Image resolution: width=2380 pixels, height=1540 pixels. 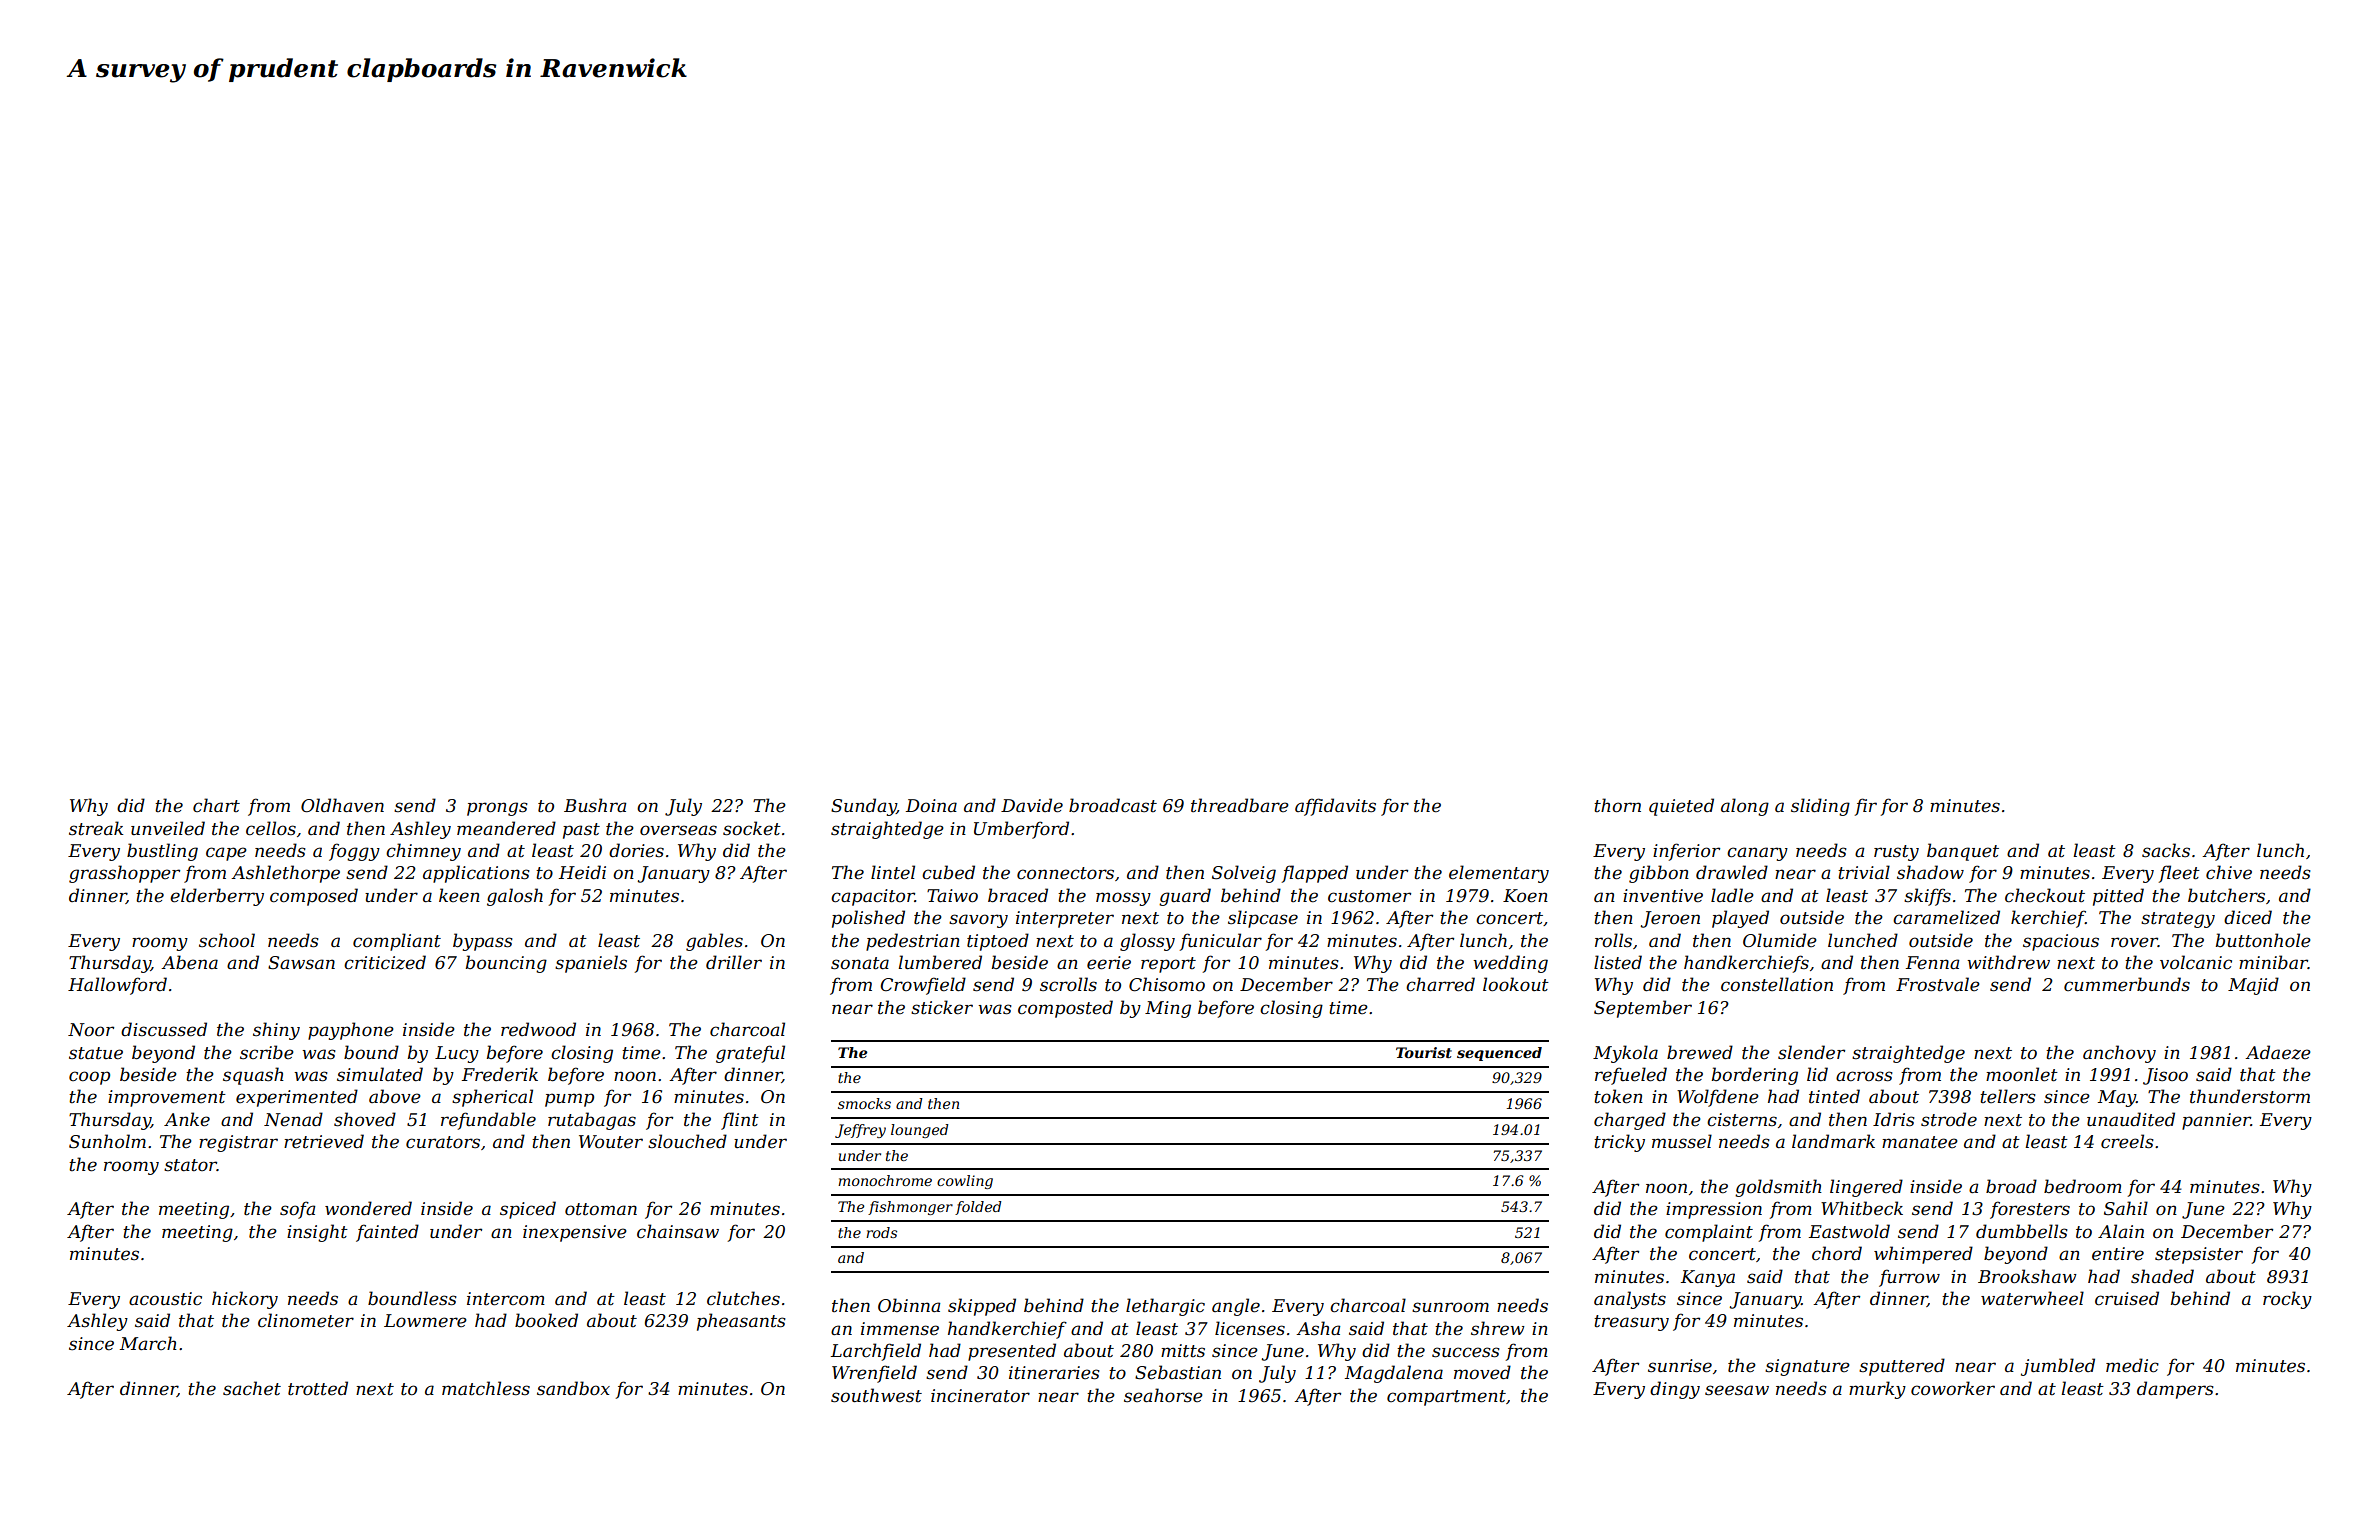 What do you see at coordinates (1709, 1233) in the document?
I see `complaint` at bounding box center [1709, 1233].
